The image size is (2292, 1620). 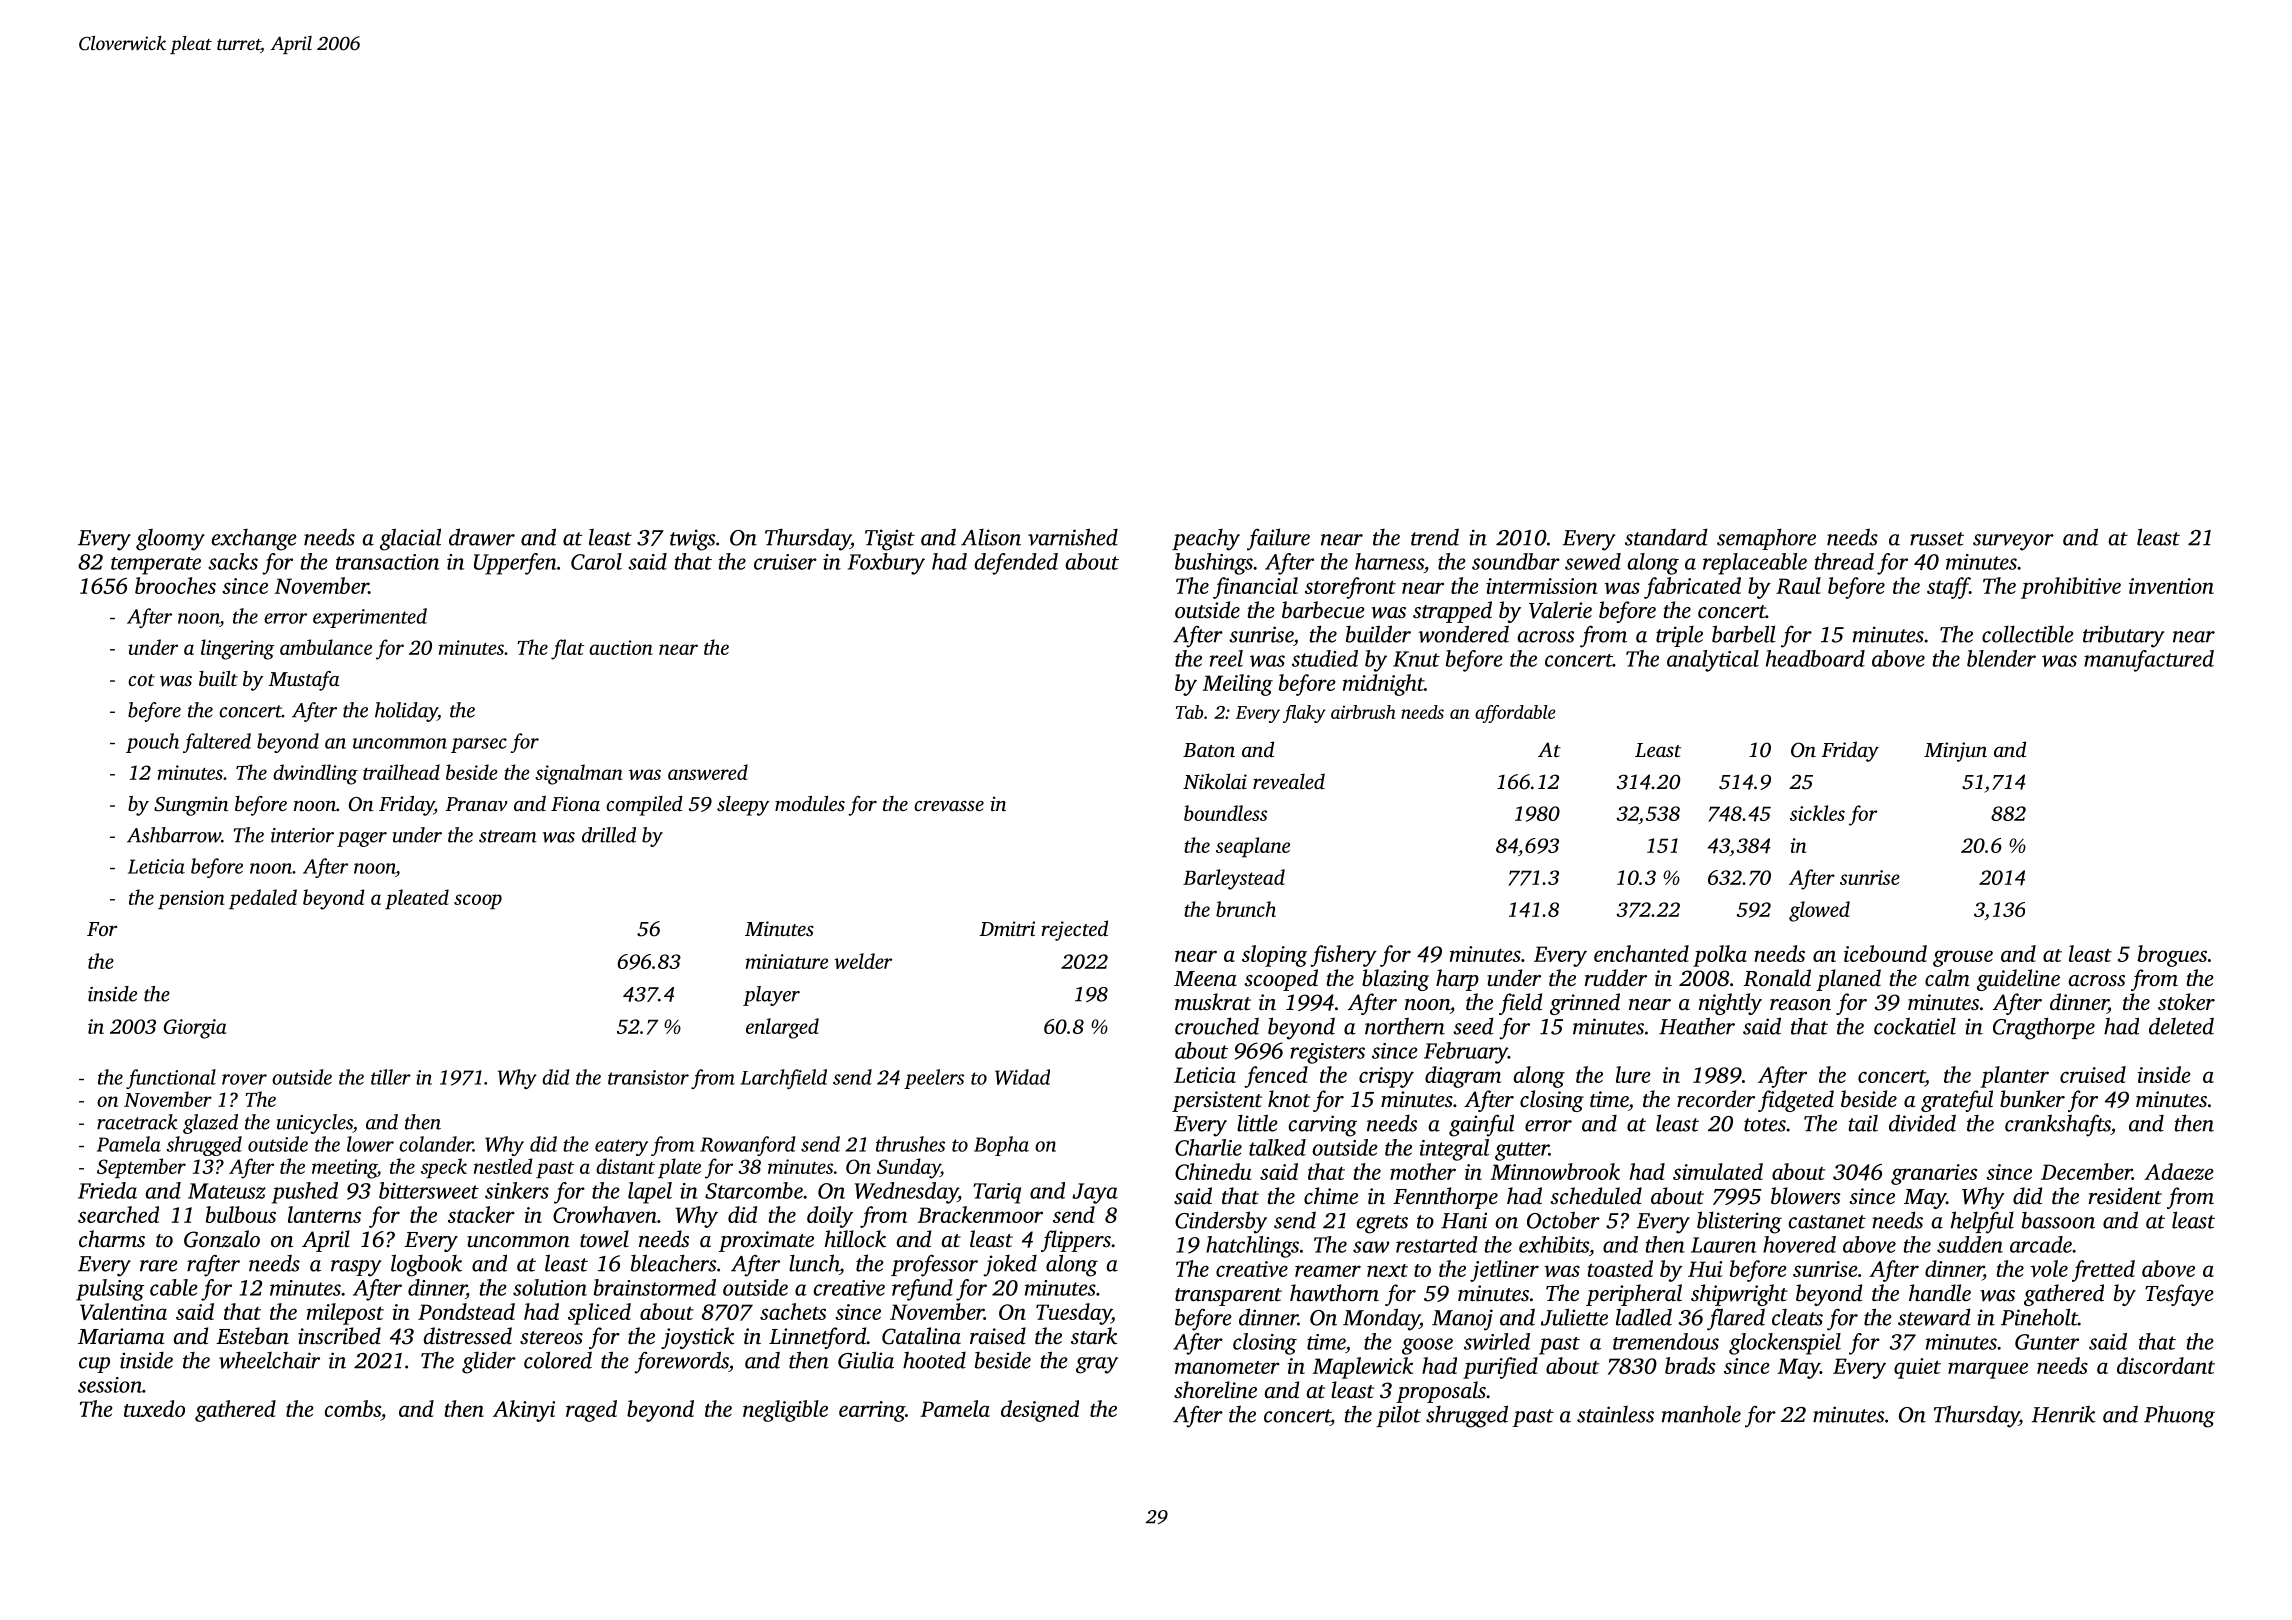 I want to click on Minjun, so click(x=1955, y=752).
